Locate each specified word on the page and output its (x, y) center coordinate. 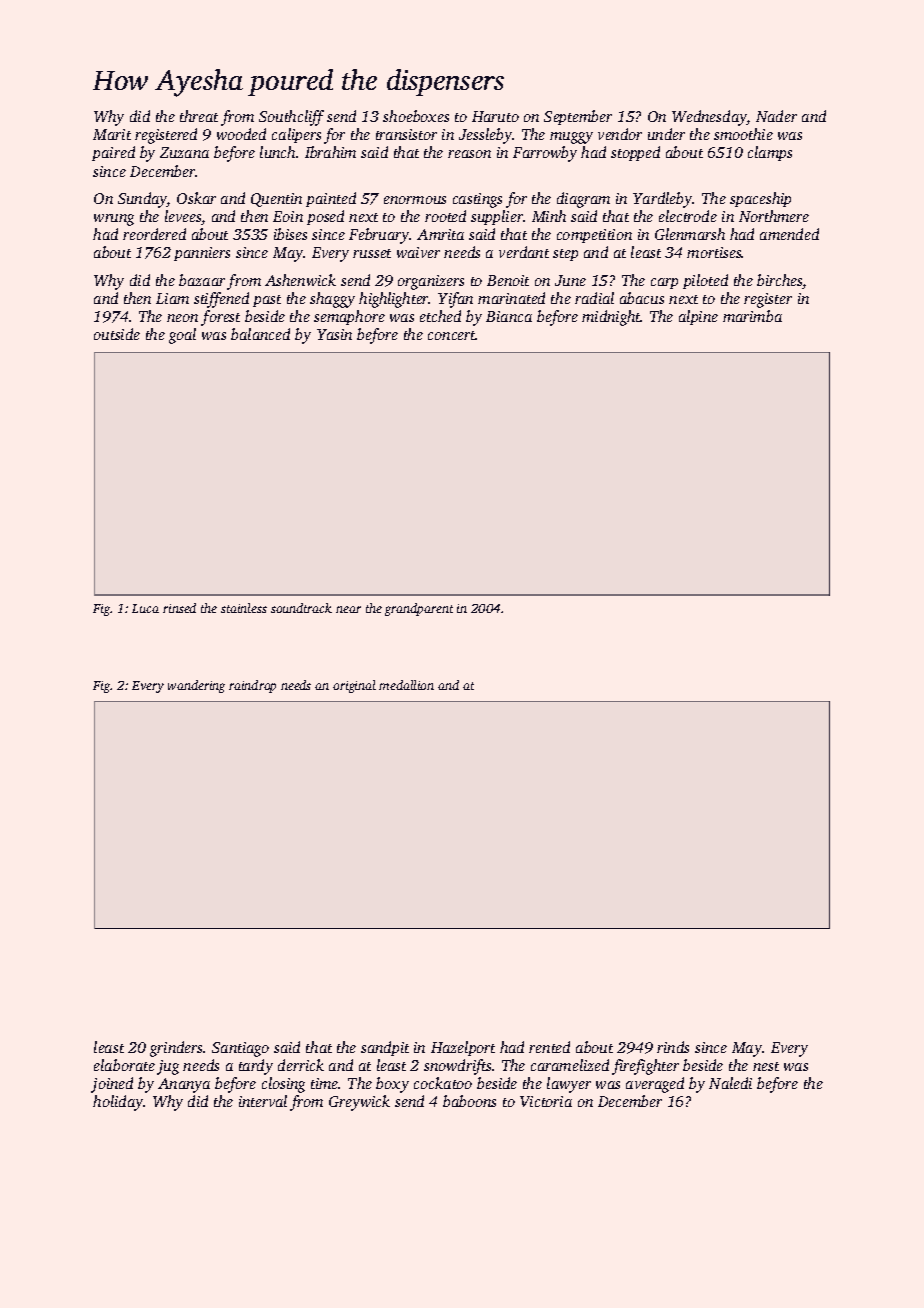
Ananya (184, 1085)
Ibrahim (330, 152)
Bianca (509, 316)
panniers (202, 254)
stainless (244, 608)
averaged (655, 1085)
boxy (392, 1085)
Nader (776, 116)
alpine (698, 317)
